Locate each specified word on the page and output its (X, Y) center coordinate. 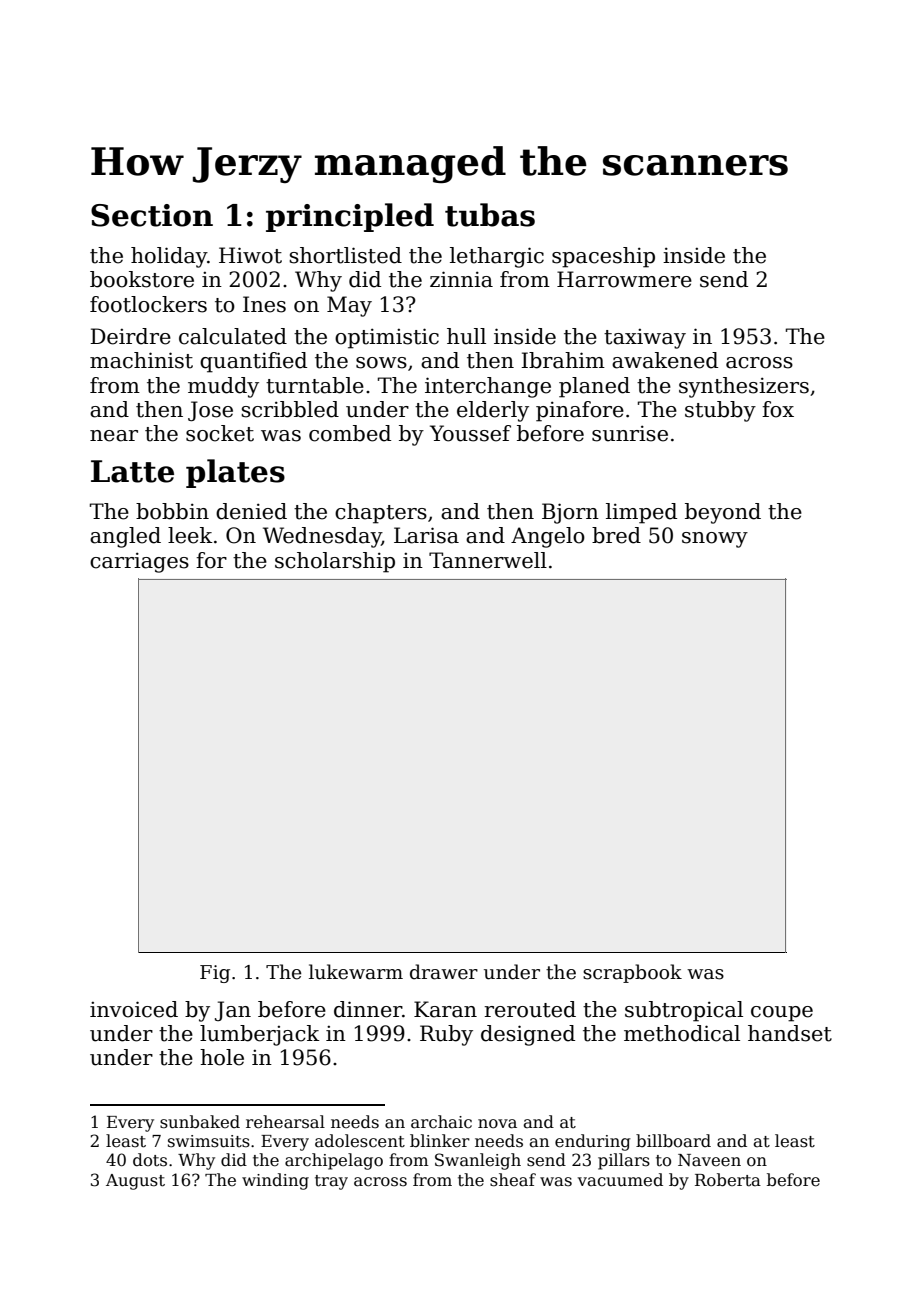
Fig (215, 974)
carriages (139, 562)
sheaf (513, 1180)
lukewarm (356, 972)
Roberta (728, 1180)
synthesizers (744, 387)
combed (350, 433)
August (135, 1182)
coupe (782, 1014)
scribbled (290, 409)
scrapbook (632, 973)
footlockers (148, 304)
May (349, 306)
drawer (444, 972)
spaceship (603, 257)
